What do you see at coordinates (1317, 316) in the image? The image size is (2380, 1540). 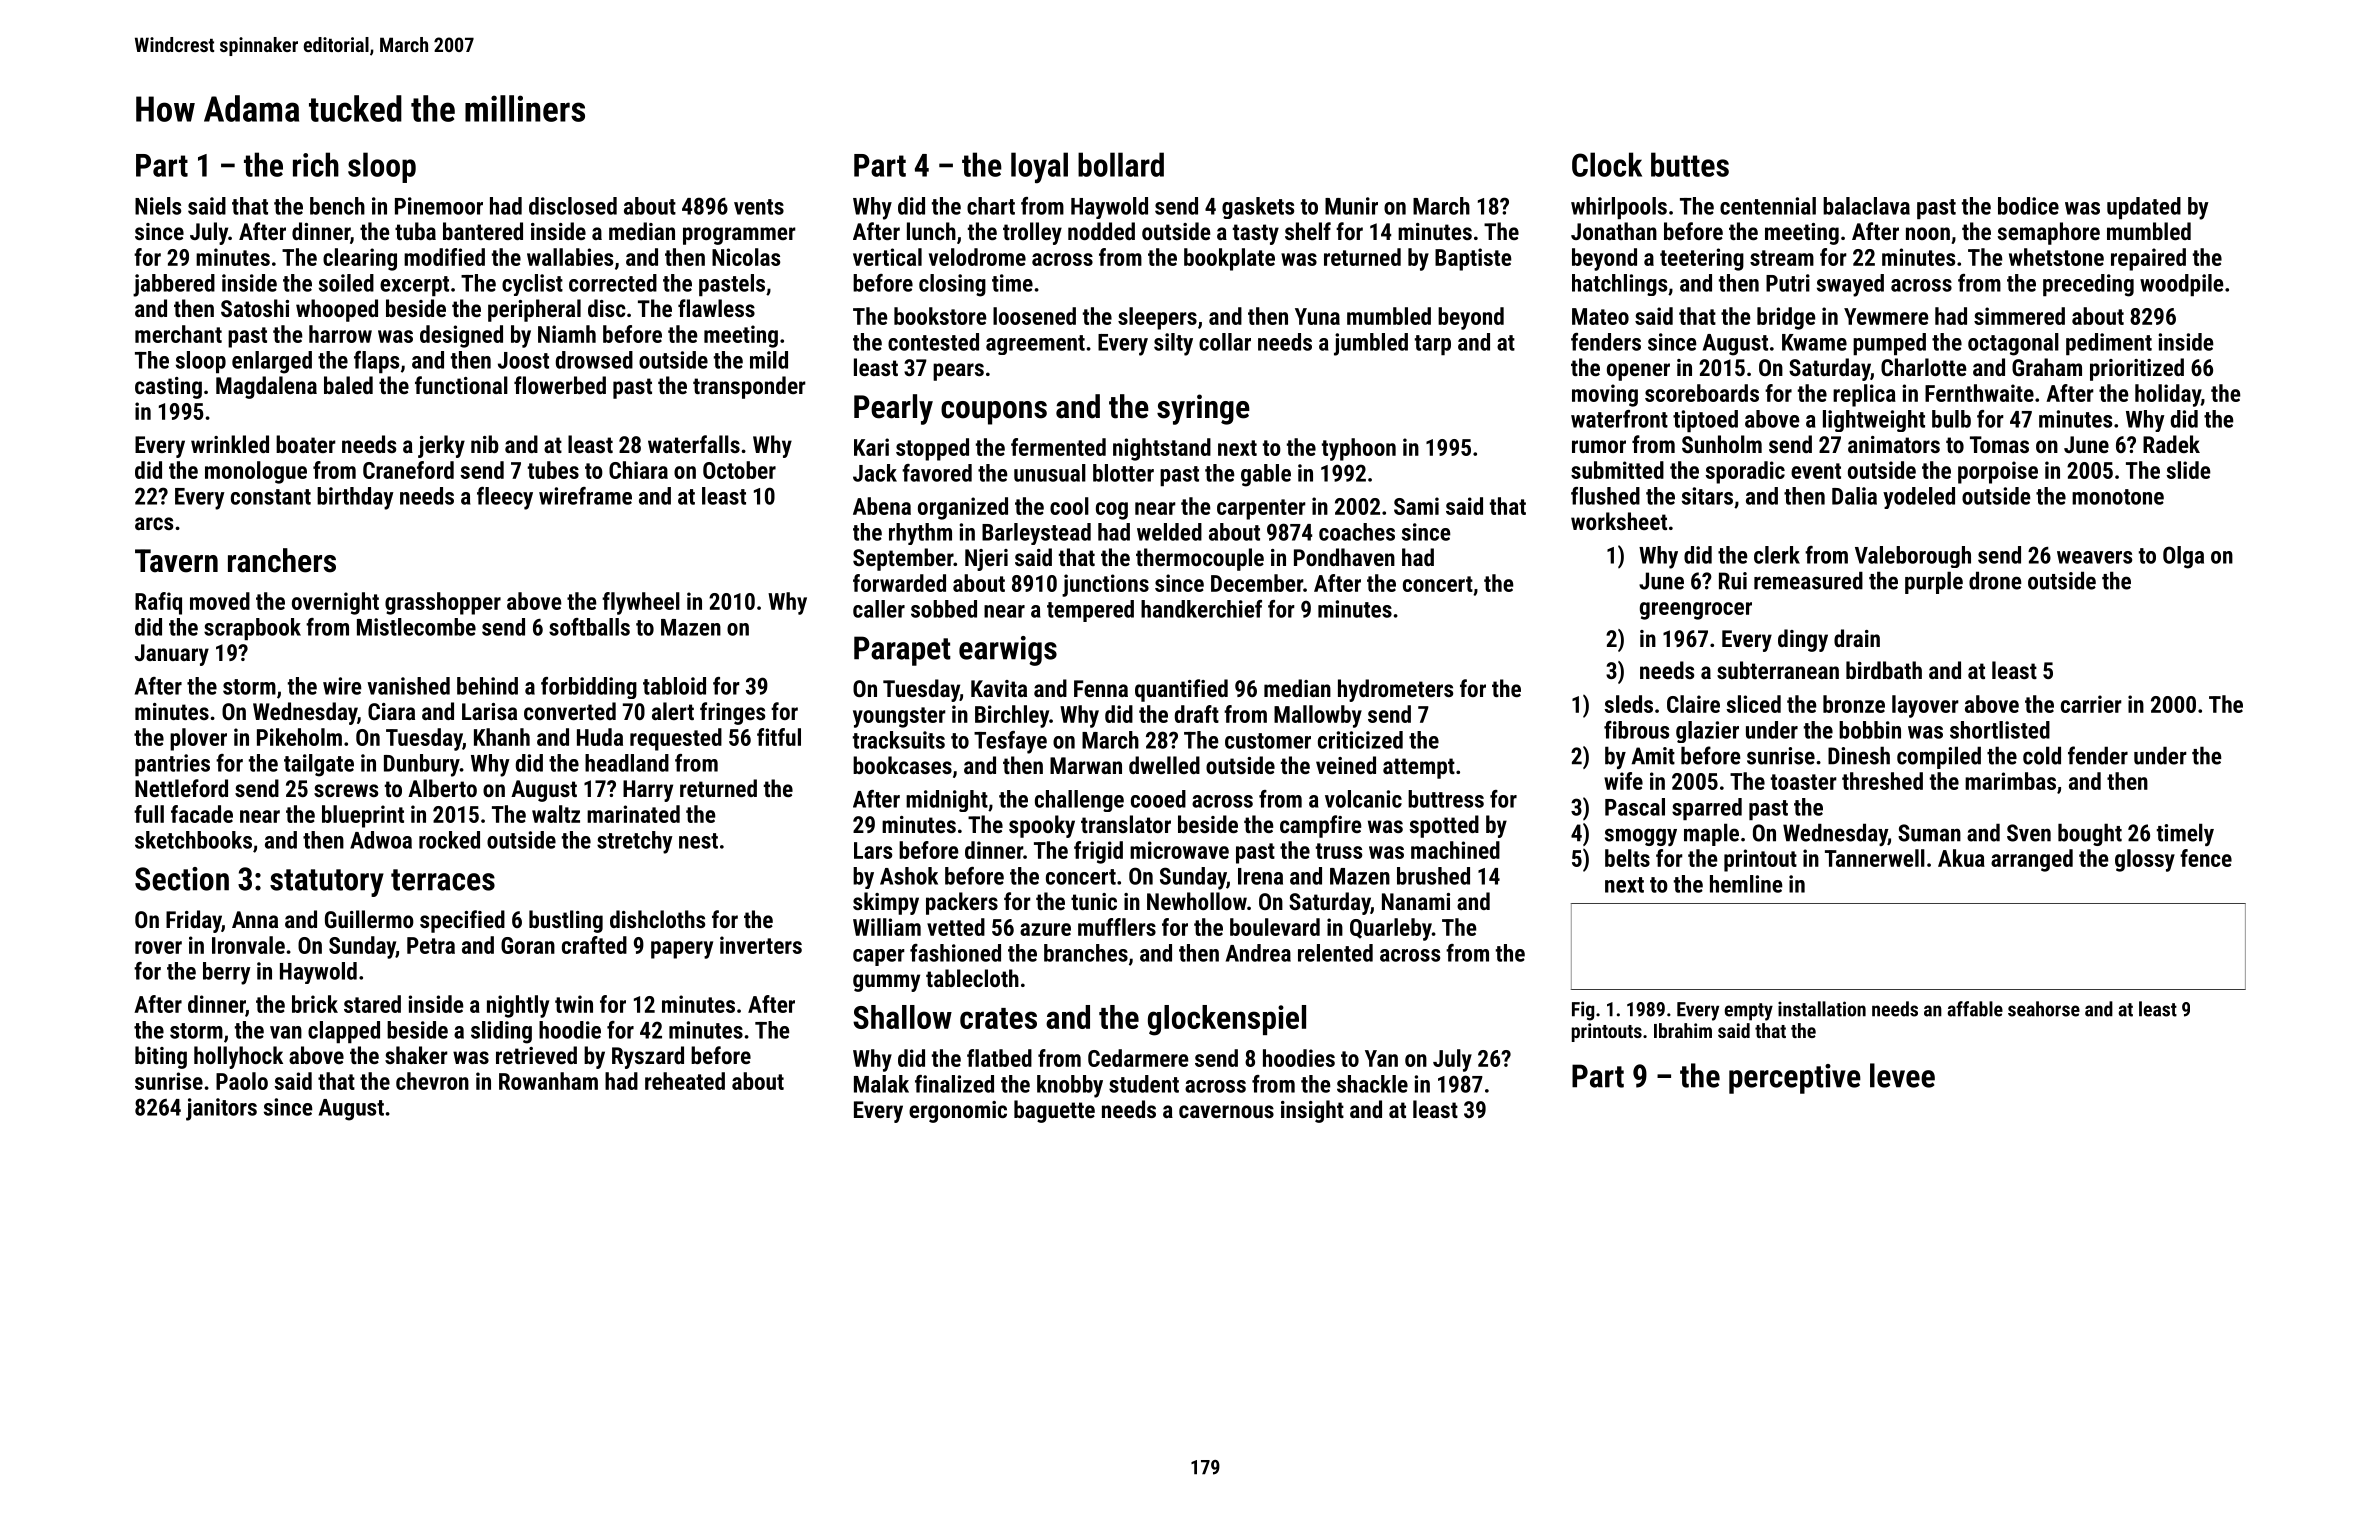 I see `Yuna` at bounding box center [1317, 316].
